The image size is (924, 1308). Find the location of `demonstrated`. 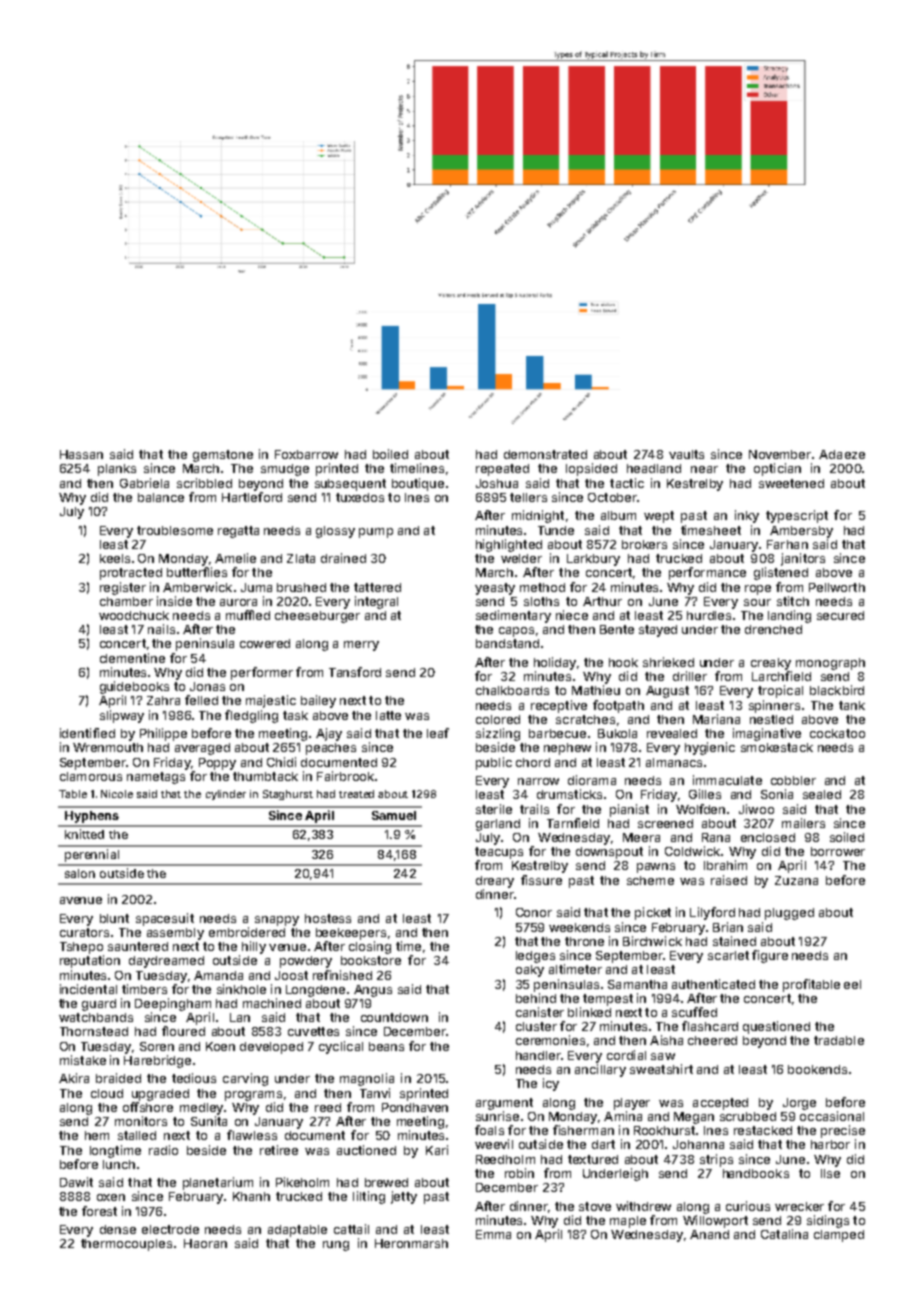

demonstrated is located at coordinates (545, 454).
